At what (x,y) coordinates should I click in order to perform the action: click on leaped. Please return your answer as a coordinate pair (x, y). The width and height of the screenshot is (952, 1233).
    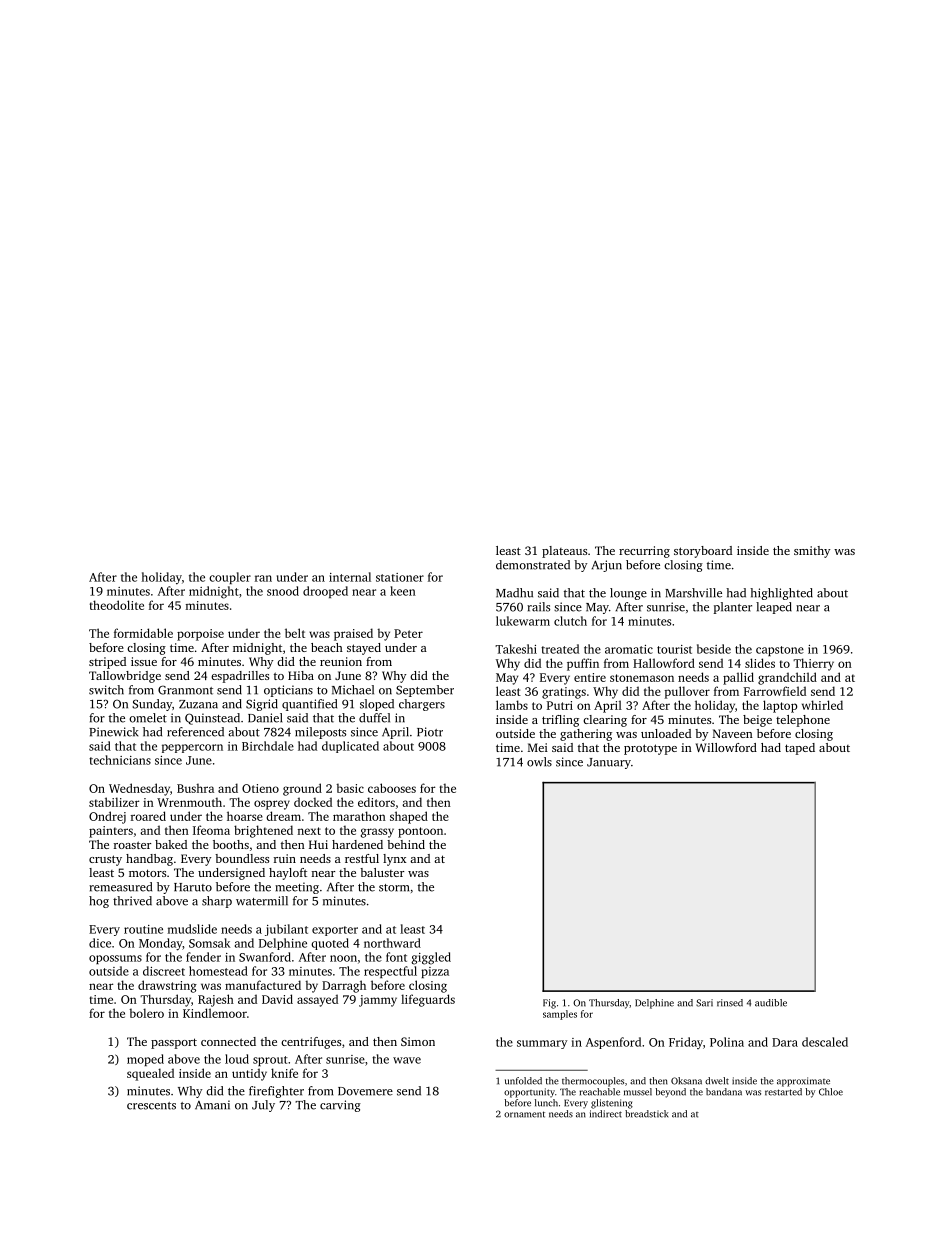
    Looking at the image, I should click on (774, 608).
